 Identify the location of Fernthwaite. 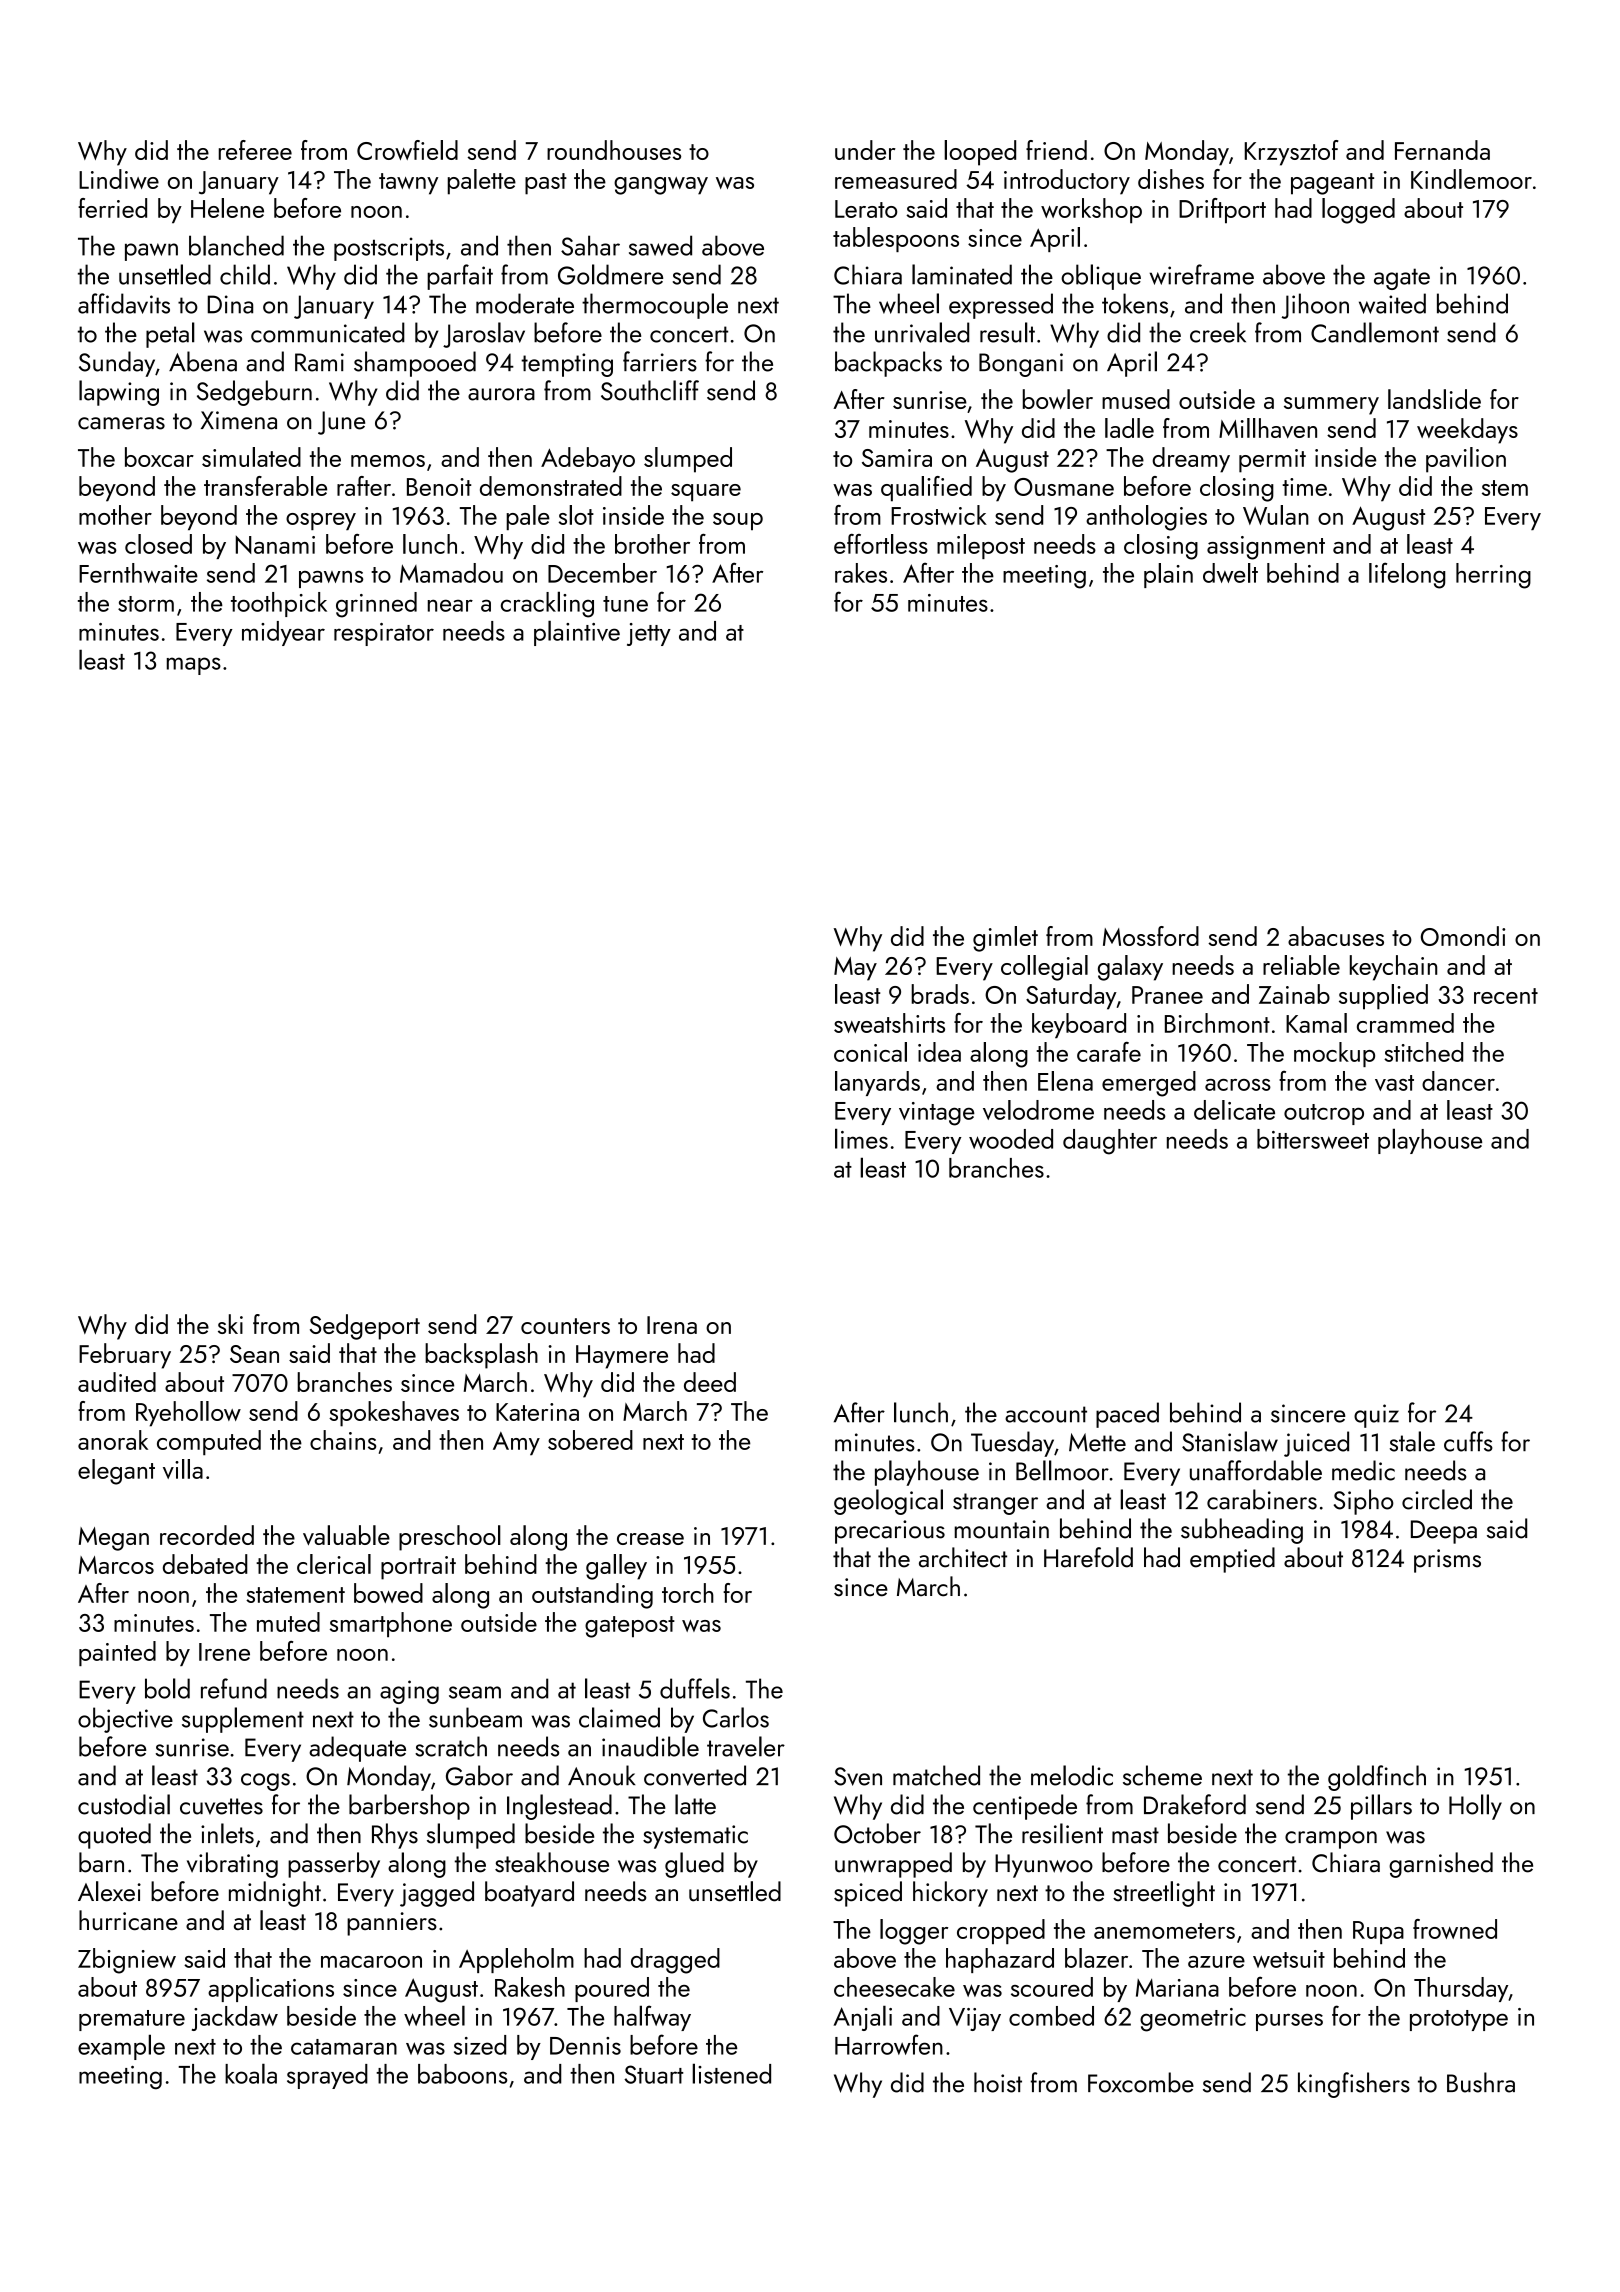
(138, 573).
